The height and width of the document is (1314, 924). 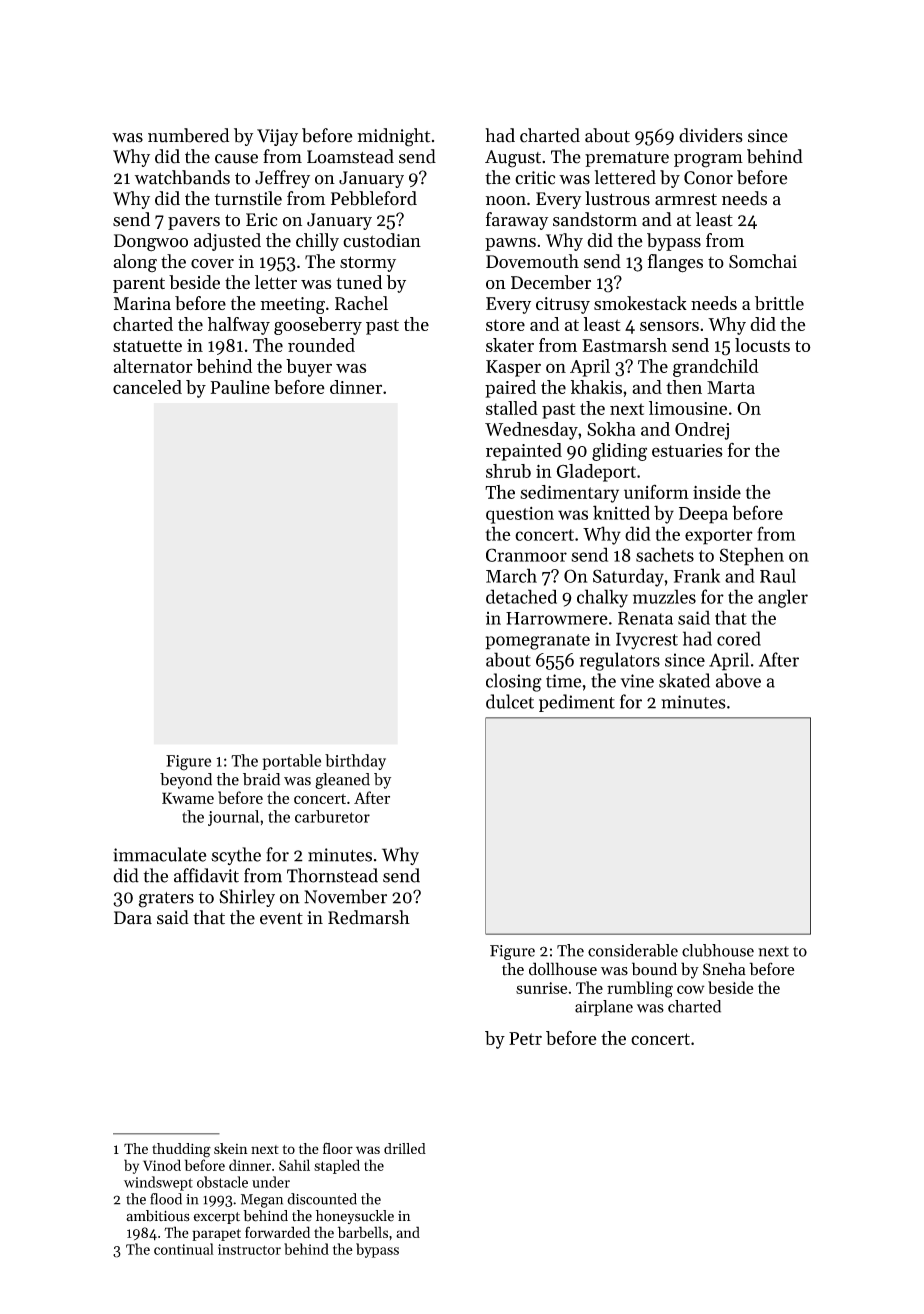 What do you see at coordinates (277, 137) in the document?
I see `Vijay` at bounding box center [277, 137].
